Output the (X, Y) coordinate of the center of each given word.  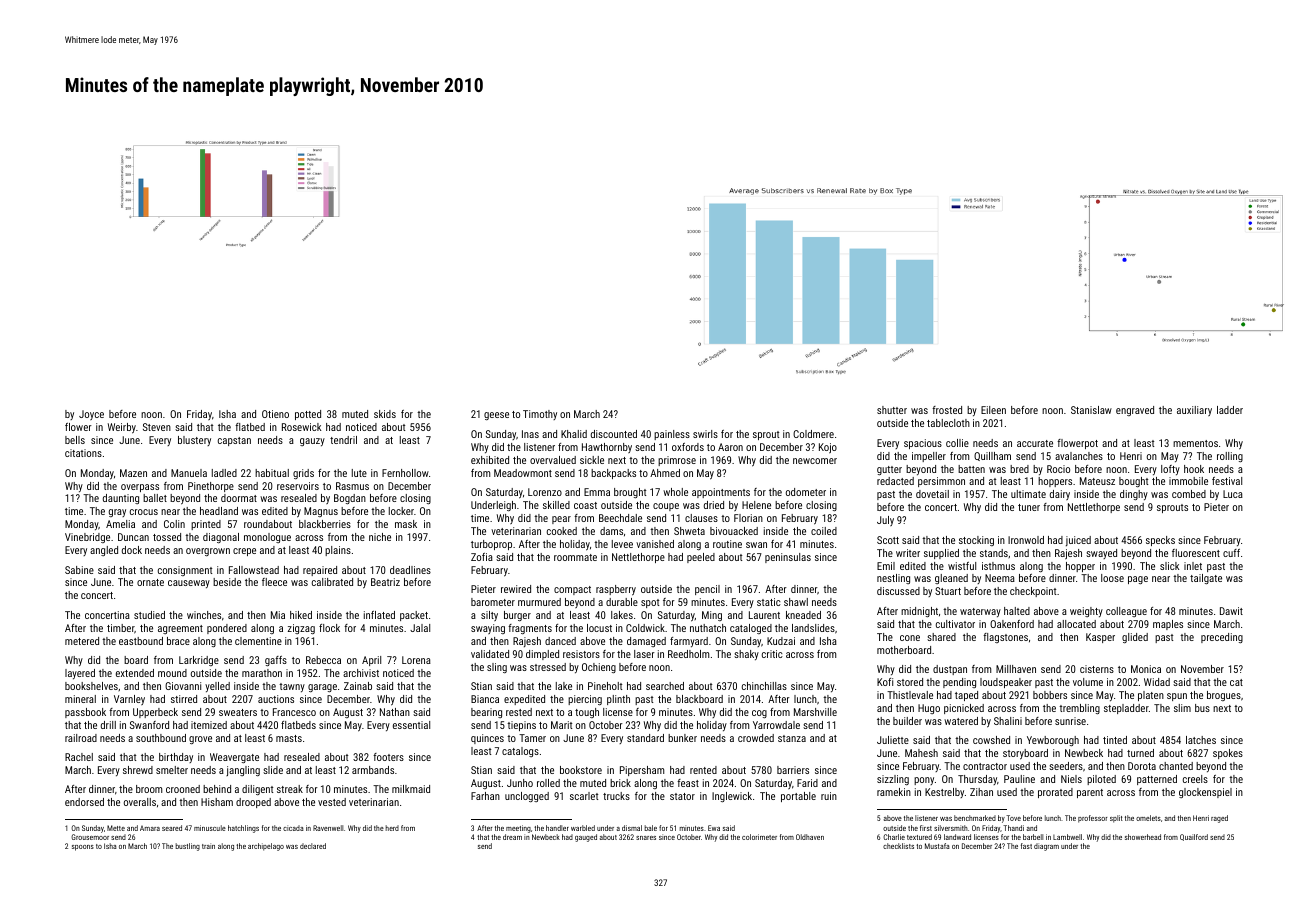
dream (512, 837)
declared (313, 846)
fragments (530, 629)
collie (957, 443)
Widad (1157, 682)
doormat (239, 498)
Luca (1233, 494)
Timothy (540, 415)
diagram (1046, 847)
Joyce (91, 415)
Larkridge (199, 661)
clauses (701, 518)
